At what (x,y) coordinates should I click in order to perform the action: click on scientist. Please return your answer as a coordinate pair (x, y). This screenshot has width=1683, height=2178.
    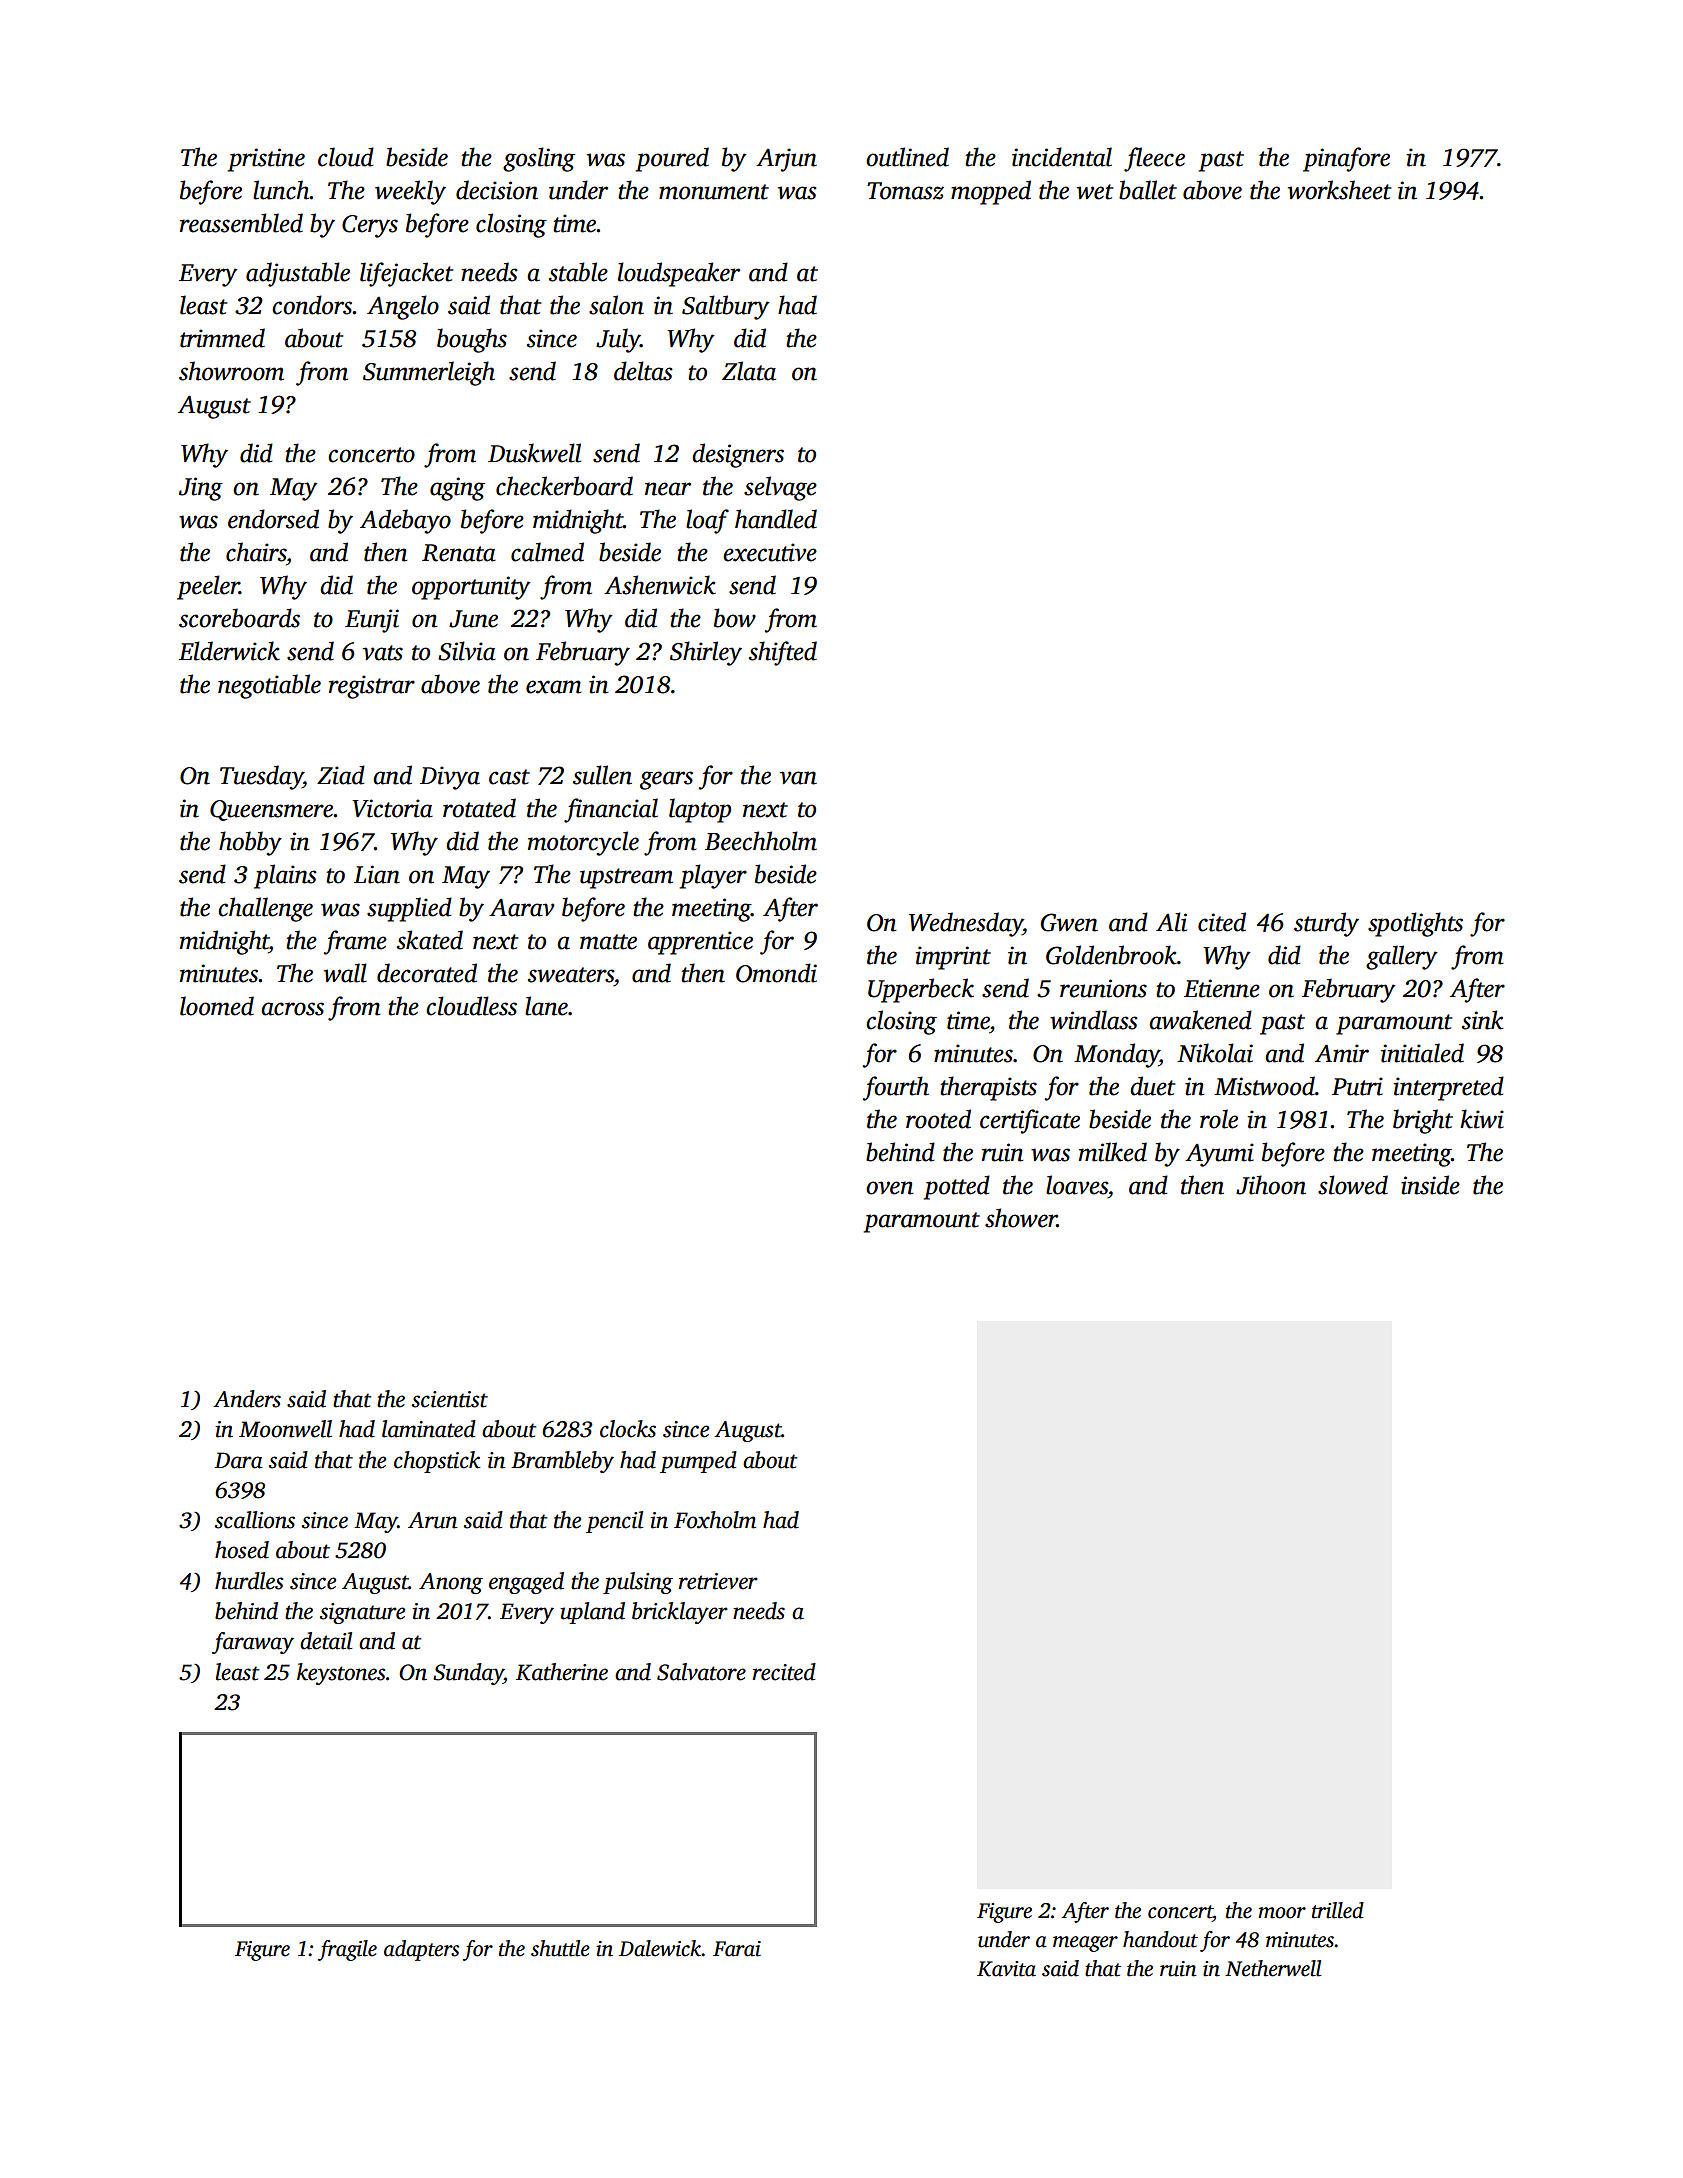
    Looking at the image, I should click on (450, 1399).
